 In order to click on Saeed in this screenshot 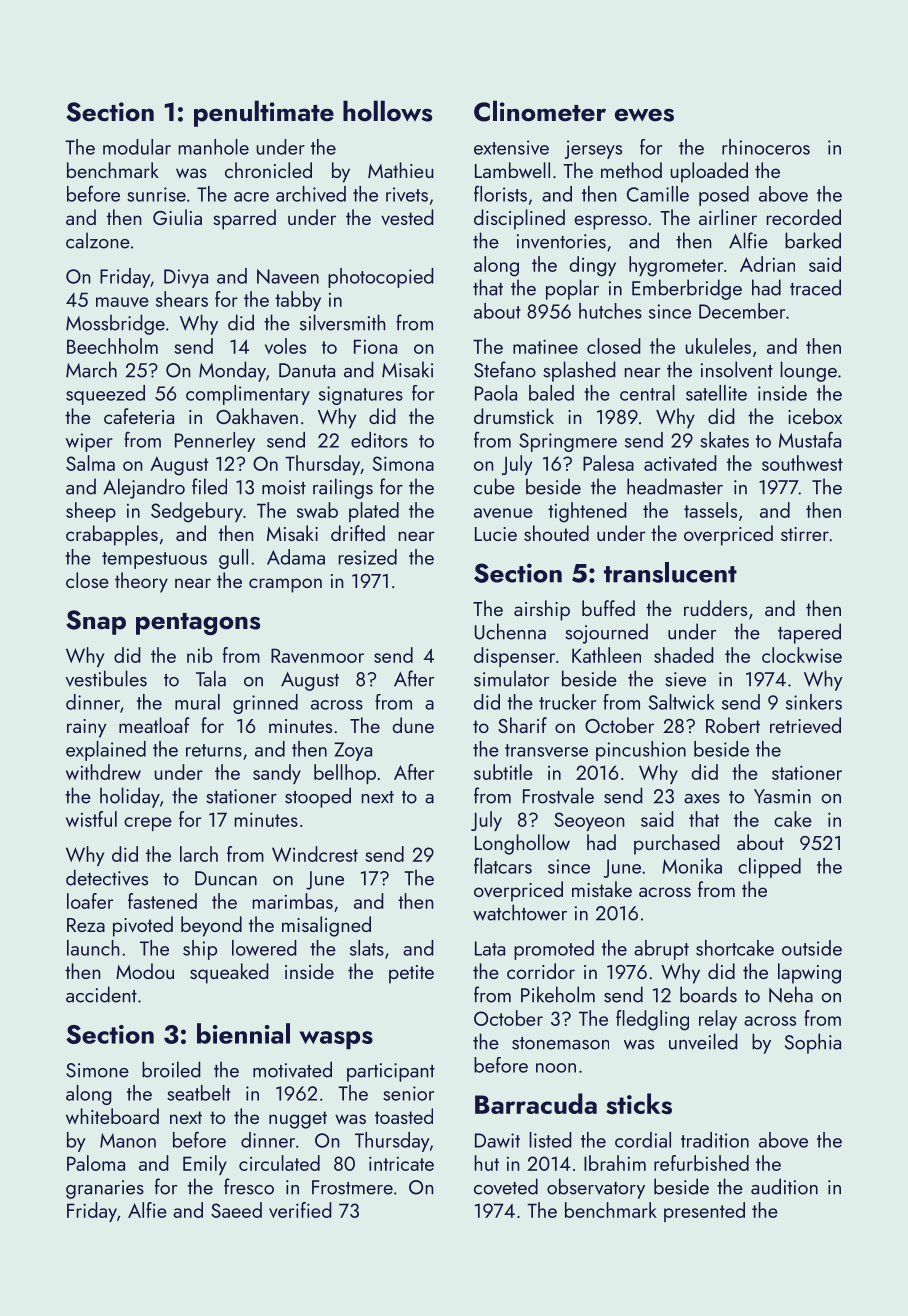, I will do `click(236, 1210)`.
